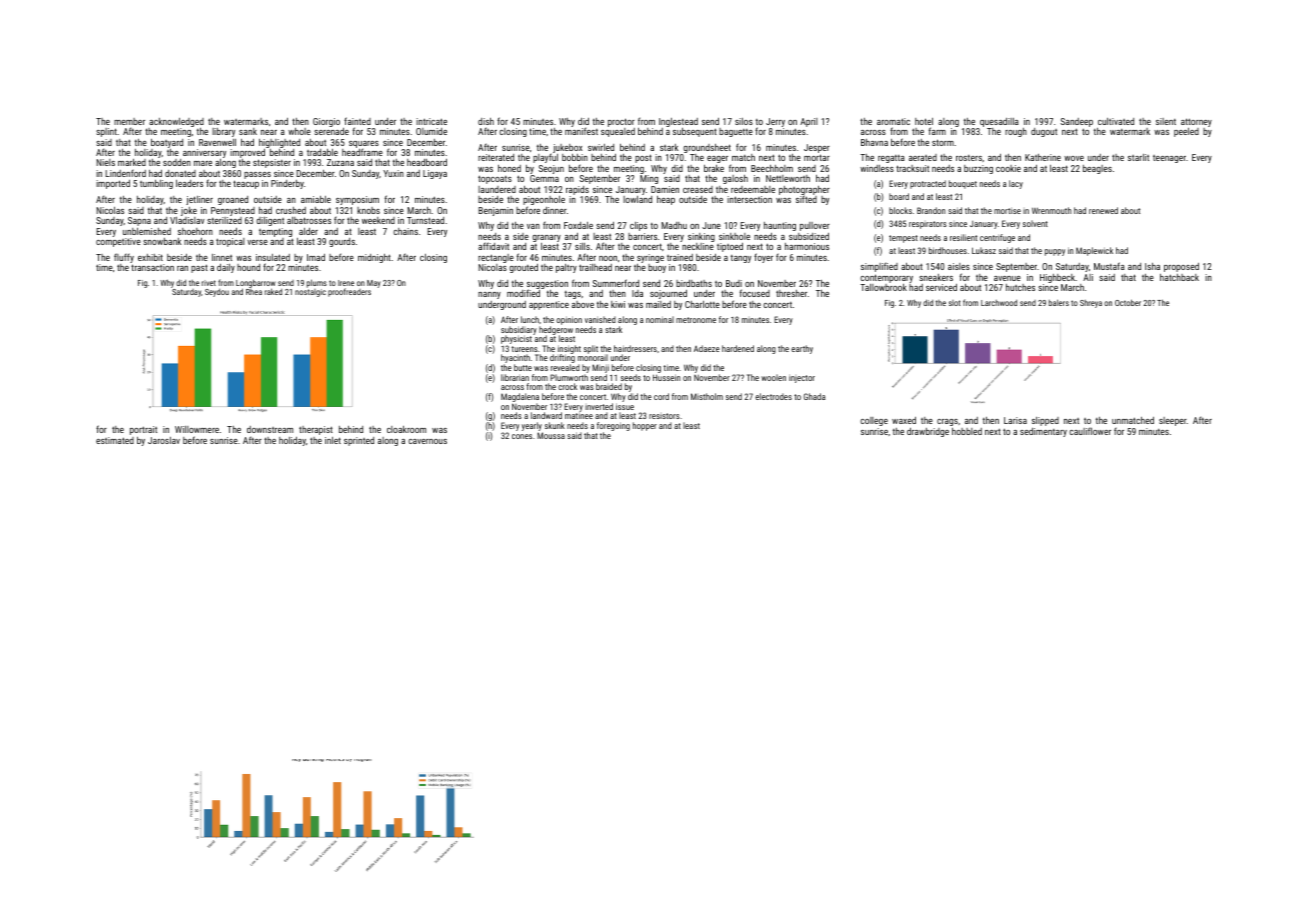  Describe the element at coordinates (489, 295) in the screenshot. I see `nanny` at that location.
